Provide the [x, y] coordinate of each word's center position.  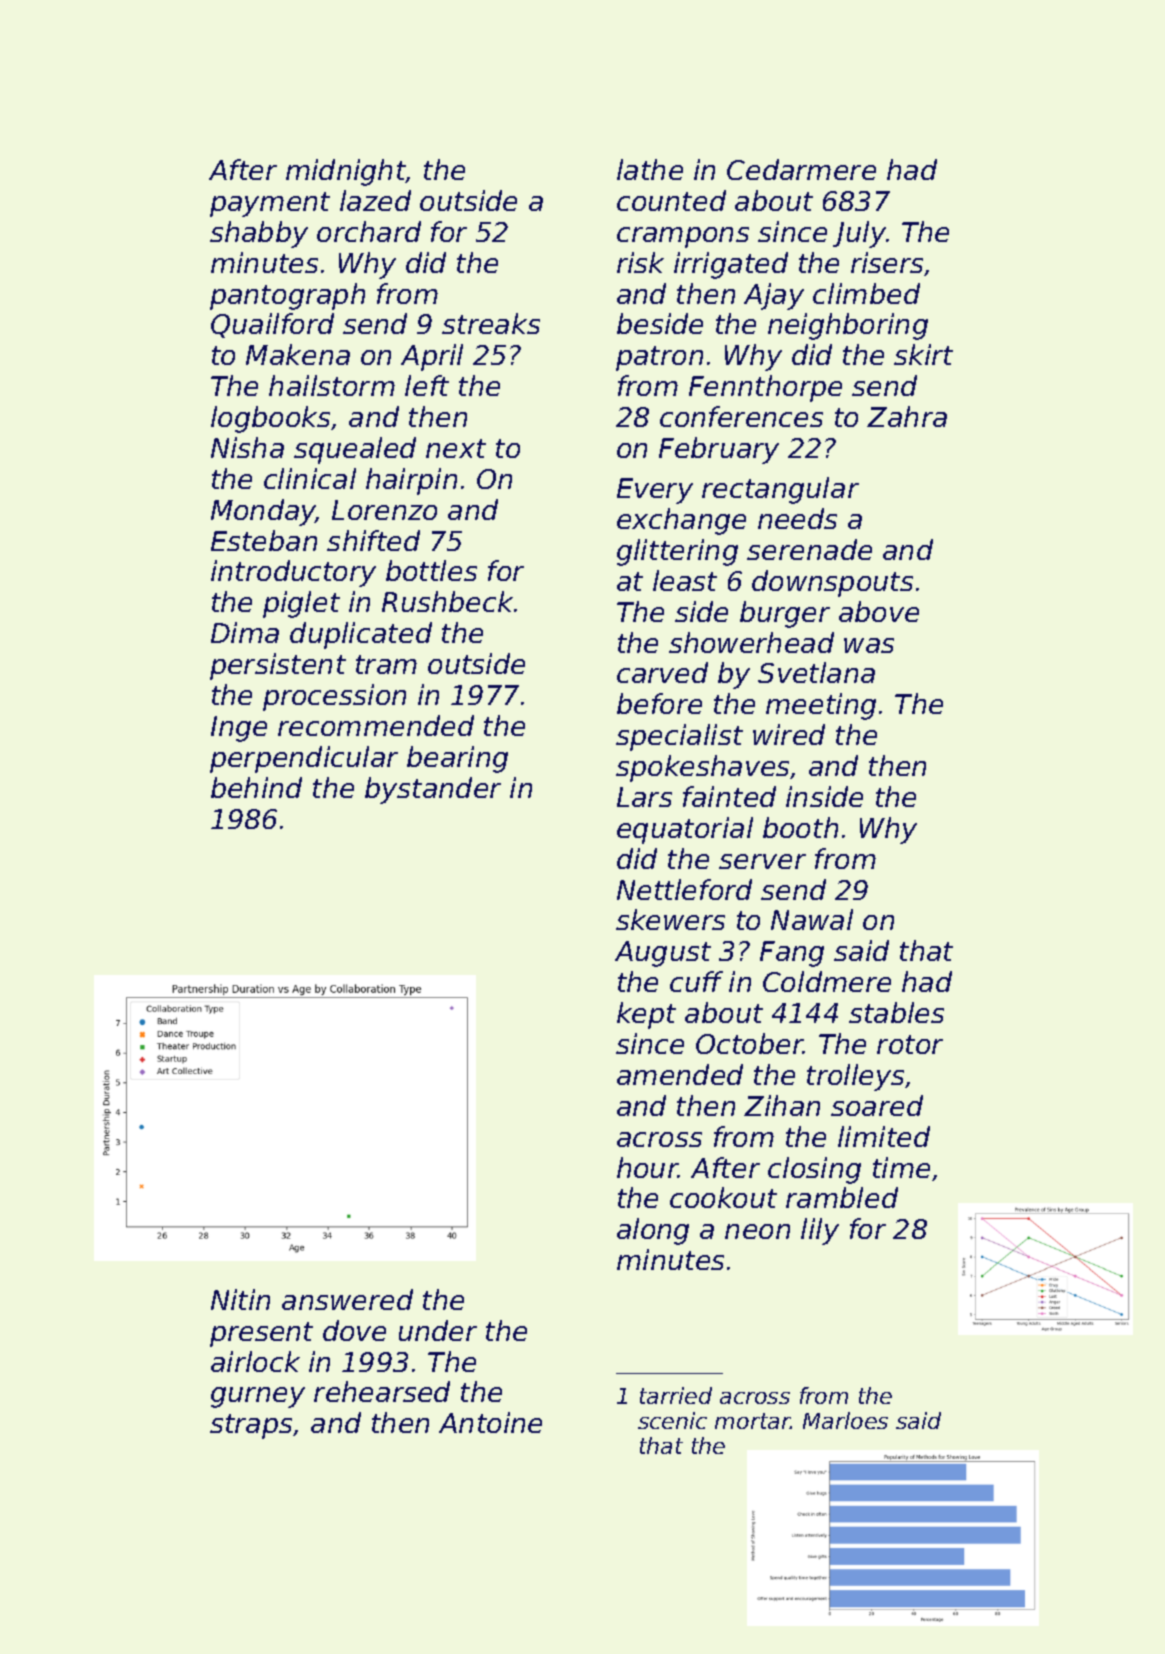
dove [354, 1330]
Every [655, 491]
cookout [723, 1197]
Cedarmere [801, 169]
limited [884, 1136]
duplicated [361, 635]
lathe [650, 169]
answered [347, 1299]
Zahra [907, 416]
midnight [346, 172]
